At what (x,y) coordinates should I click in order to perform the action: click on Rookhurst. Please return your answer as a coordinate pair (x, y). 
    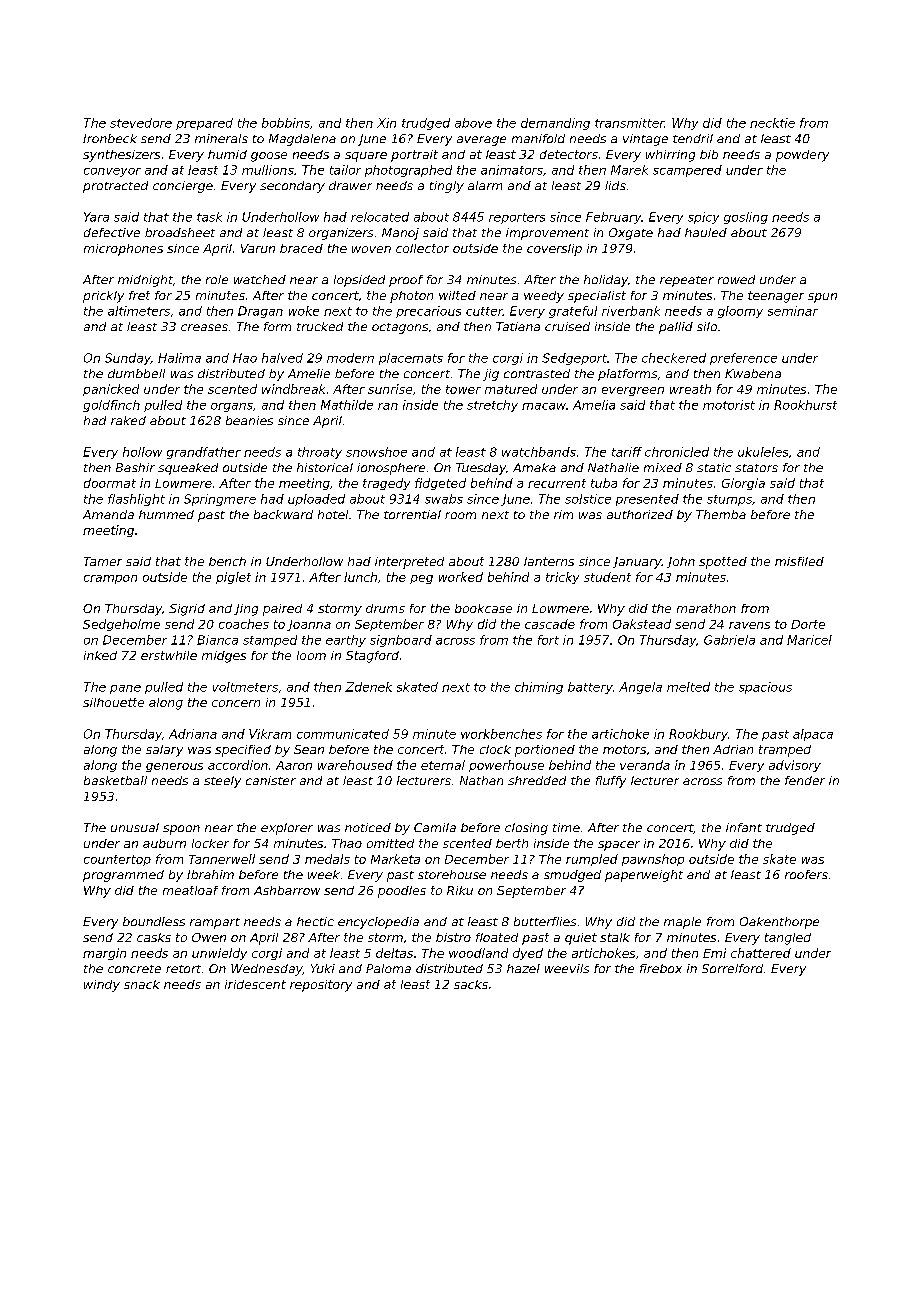
    Looking at the image, I should click on (805, 405).
